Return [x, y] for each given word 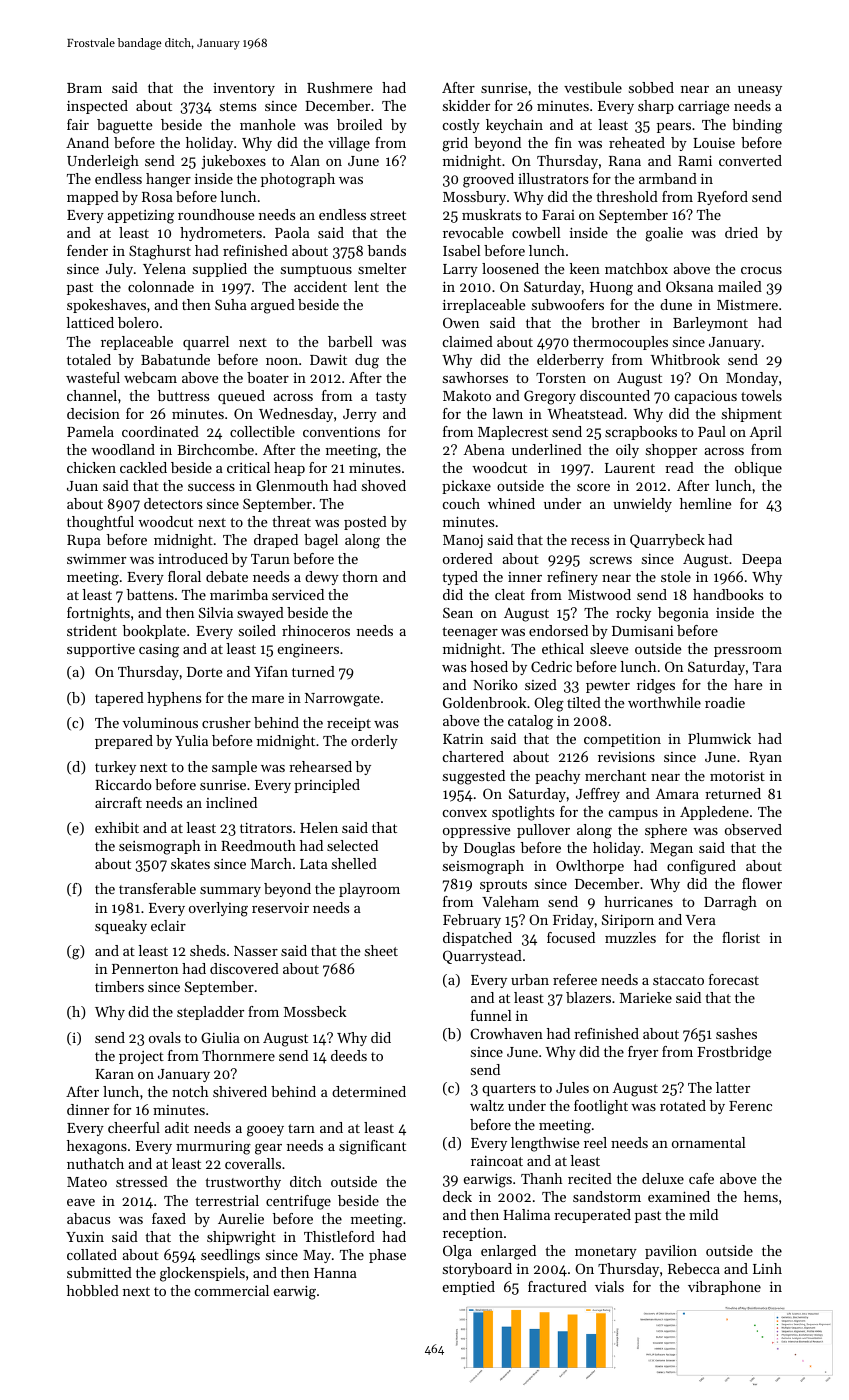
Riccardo [123, 784]
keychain [514, 126]
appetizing [140, 217]
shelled [354, 863]
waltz [487, 1105]
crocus [761, 270]
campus [633, 815]
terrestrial [227, 1200]
